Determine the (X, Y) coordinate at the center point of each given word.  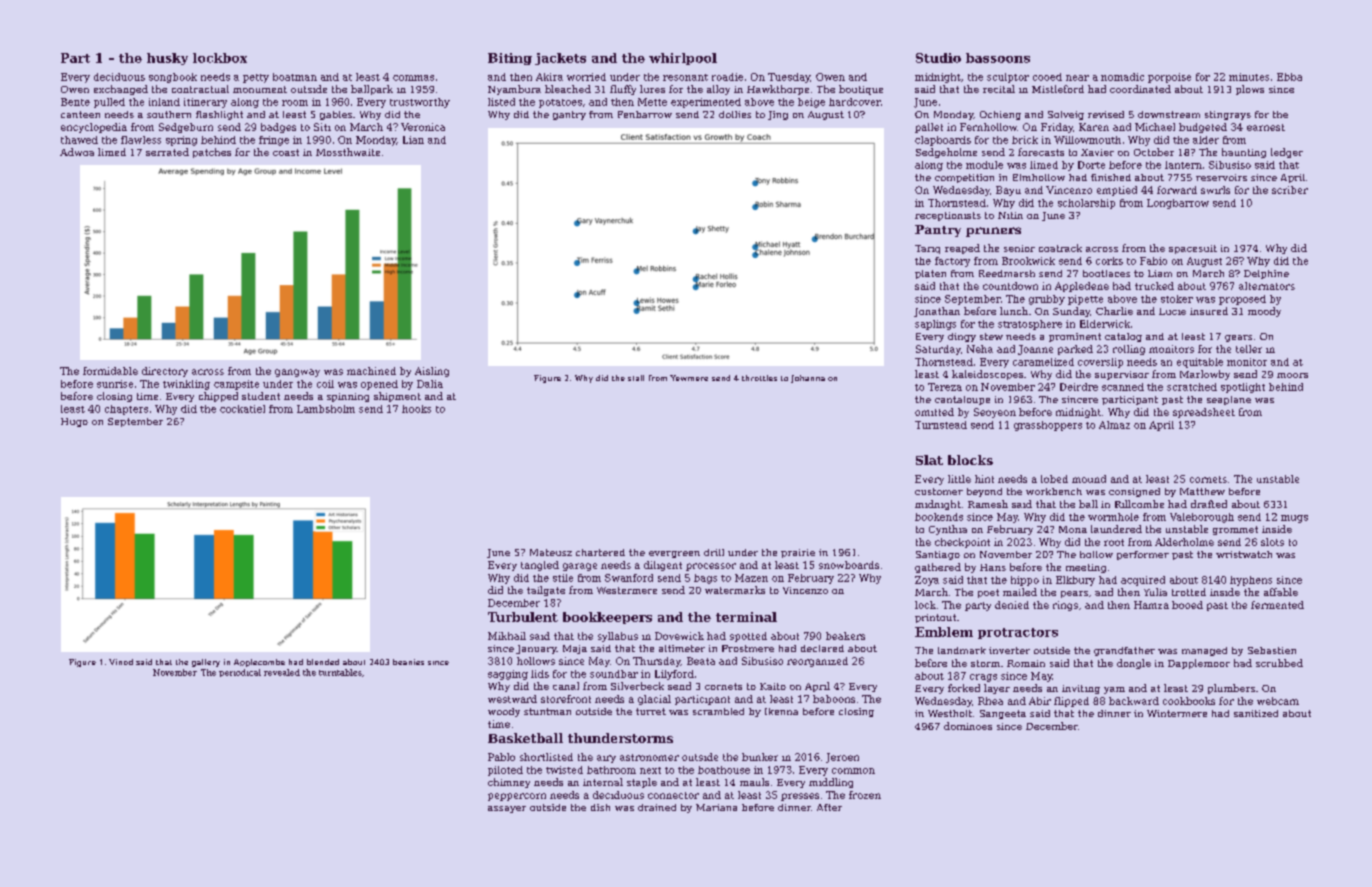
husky (167, 59)
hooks (416, 409)
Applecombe (259, 663)
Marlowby (1205, 375)
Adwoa (77, 152)
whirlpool (683, 59)
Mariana (716, 807)
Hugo (74, 422)
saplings (935, 325)
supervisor (1122, 375)
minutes (1249, 77)
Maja (575, 649)
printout (935, 618)
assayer (507, 809)
